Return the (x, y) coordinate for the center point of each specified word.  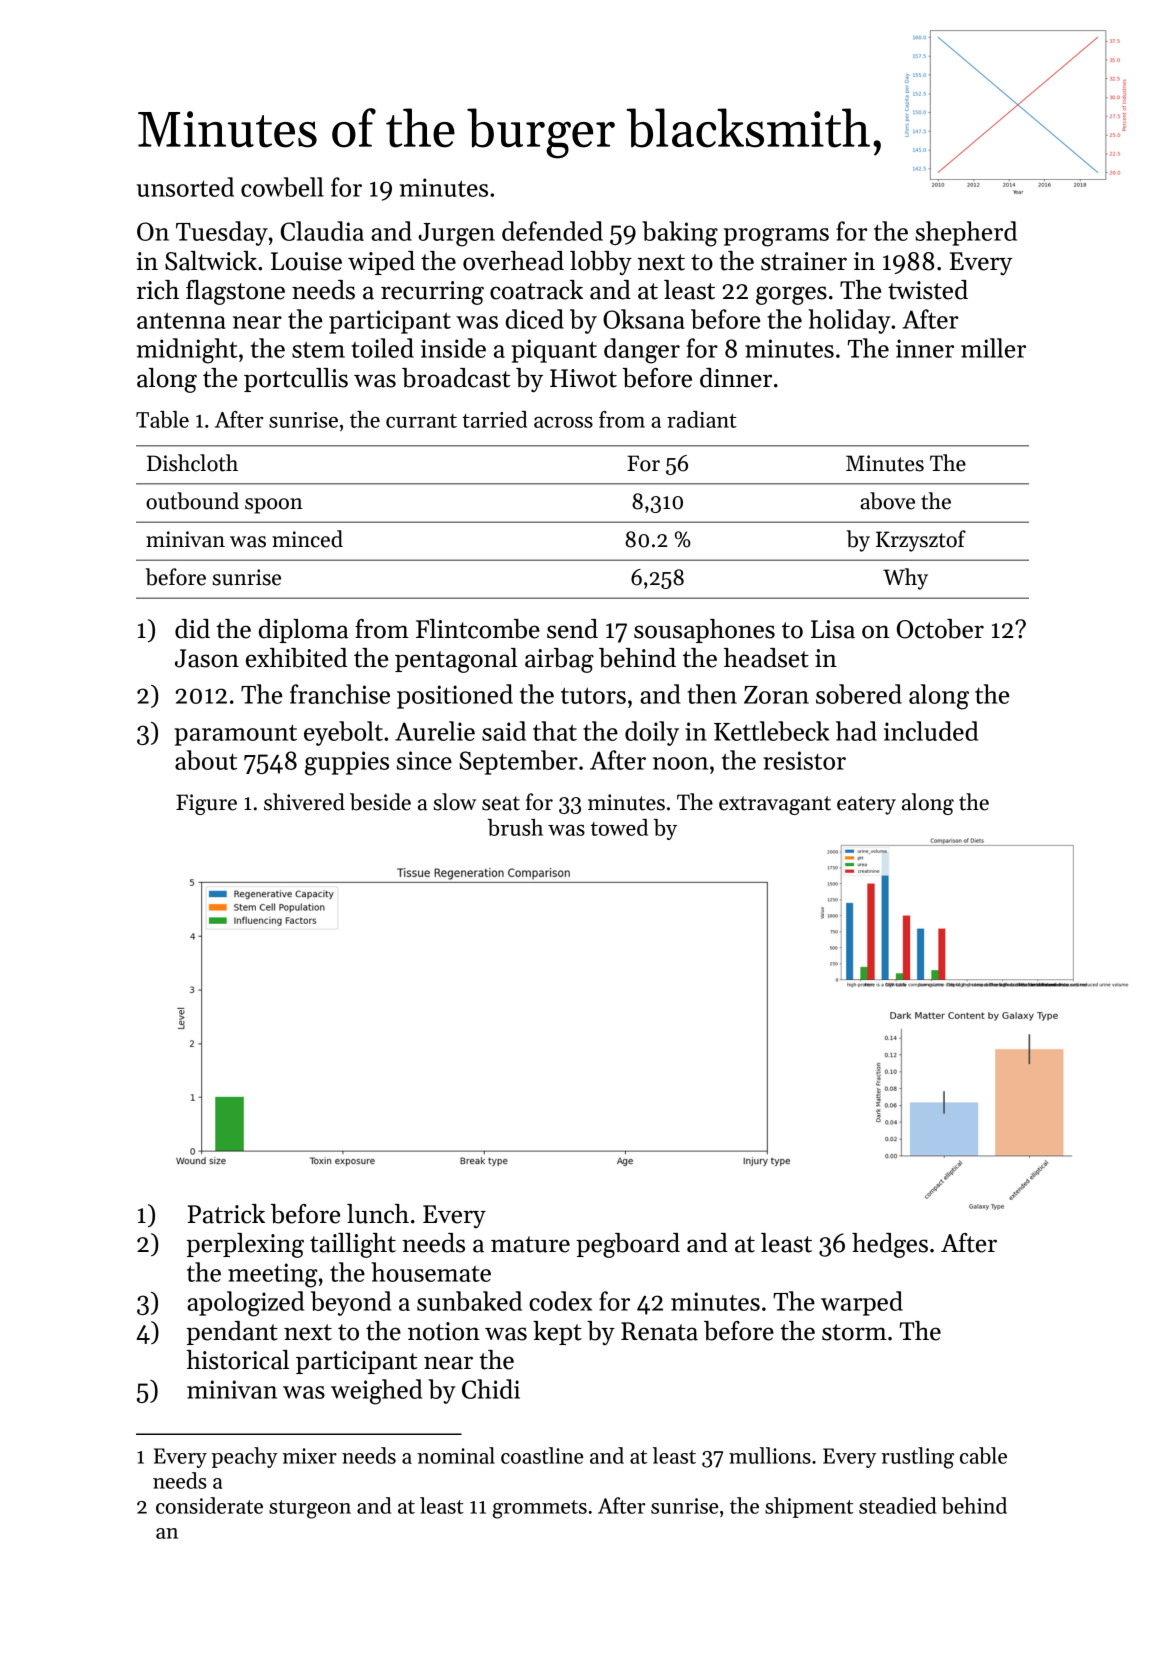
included (931, 731)
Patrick (226, 1214)
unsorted (185, 187)
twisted (928, 290)
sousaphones (704, 631)
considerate (209, 1505)
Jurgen (456, 235)
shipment (809, 1507)
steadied (897, 1505)
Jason (207, 658)
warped (862, 1303)
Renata (659, 1331)
